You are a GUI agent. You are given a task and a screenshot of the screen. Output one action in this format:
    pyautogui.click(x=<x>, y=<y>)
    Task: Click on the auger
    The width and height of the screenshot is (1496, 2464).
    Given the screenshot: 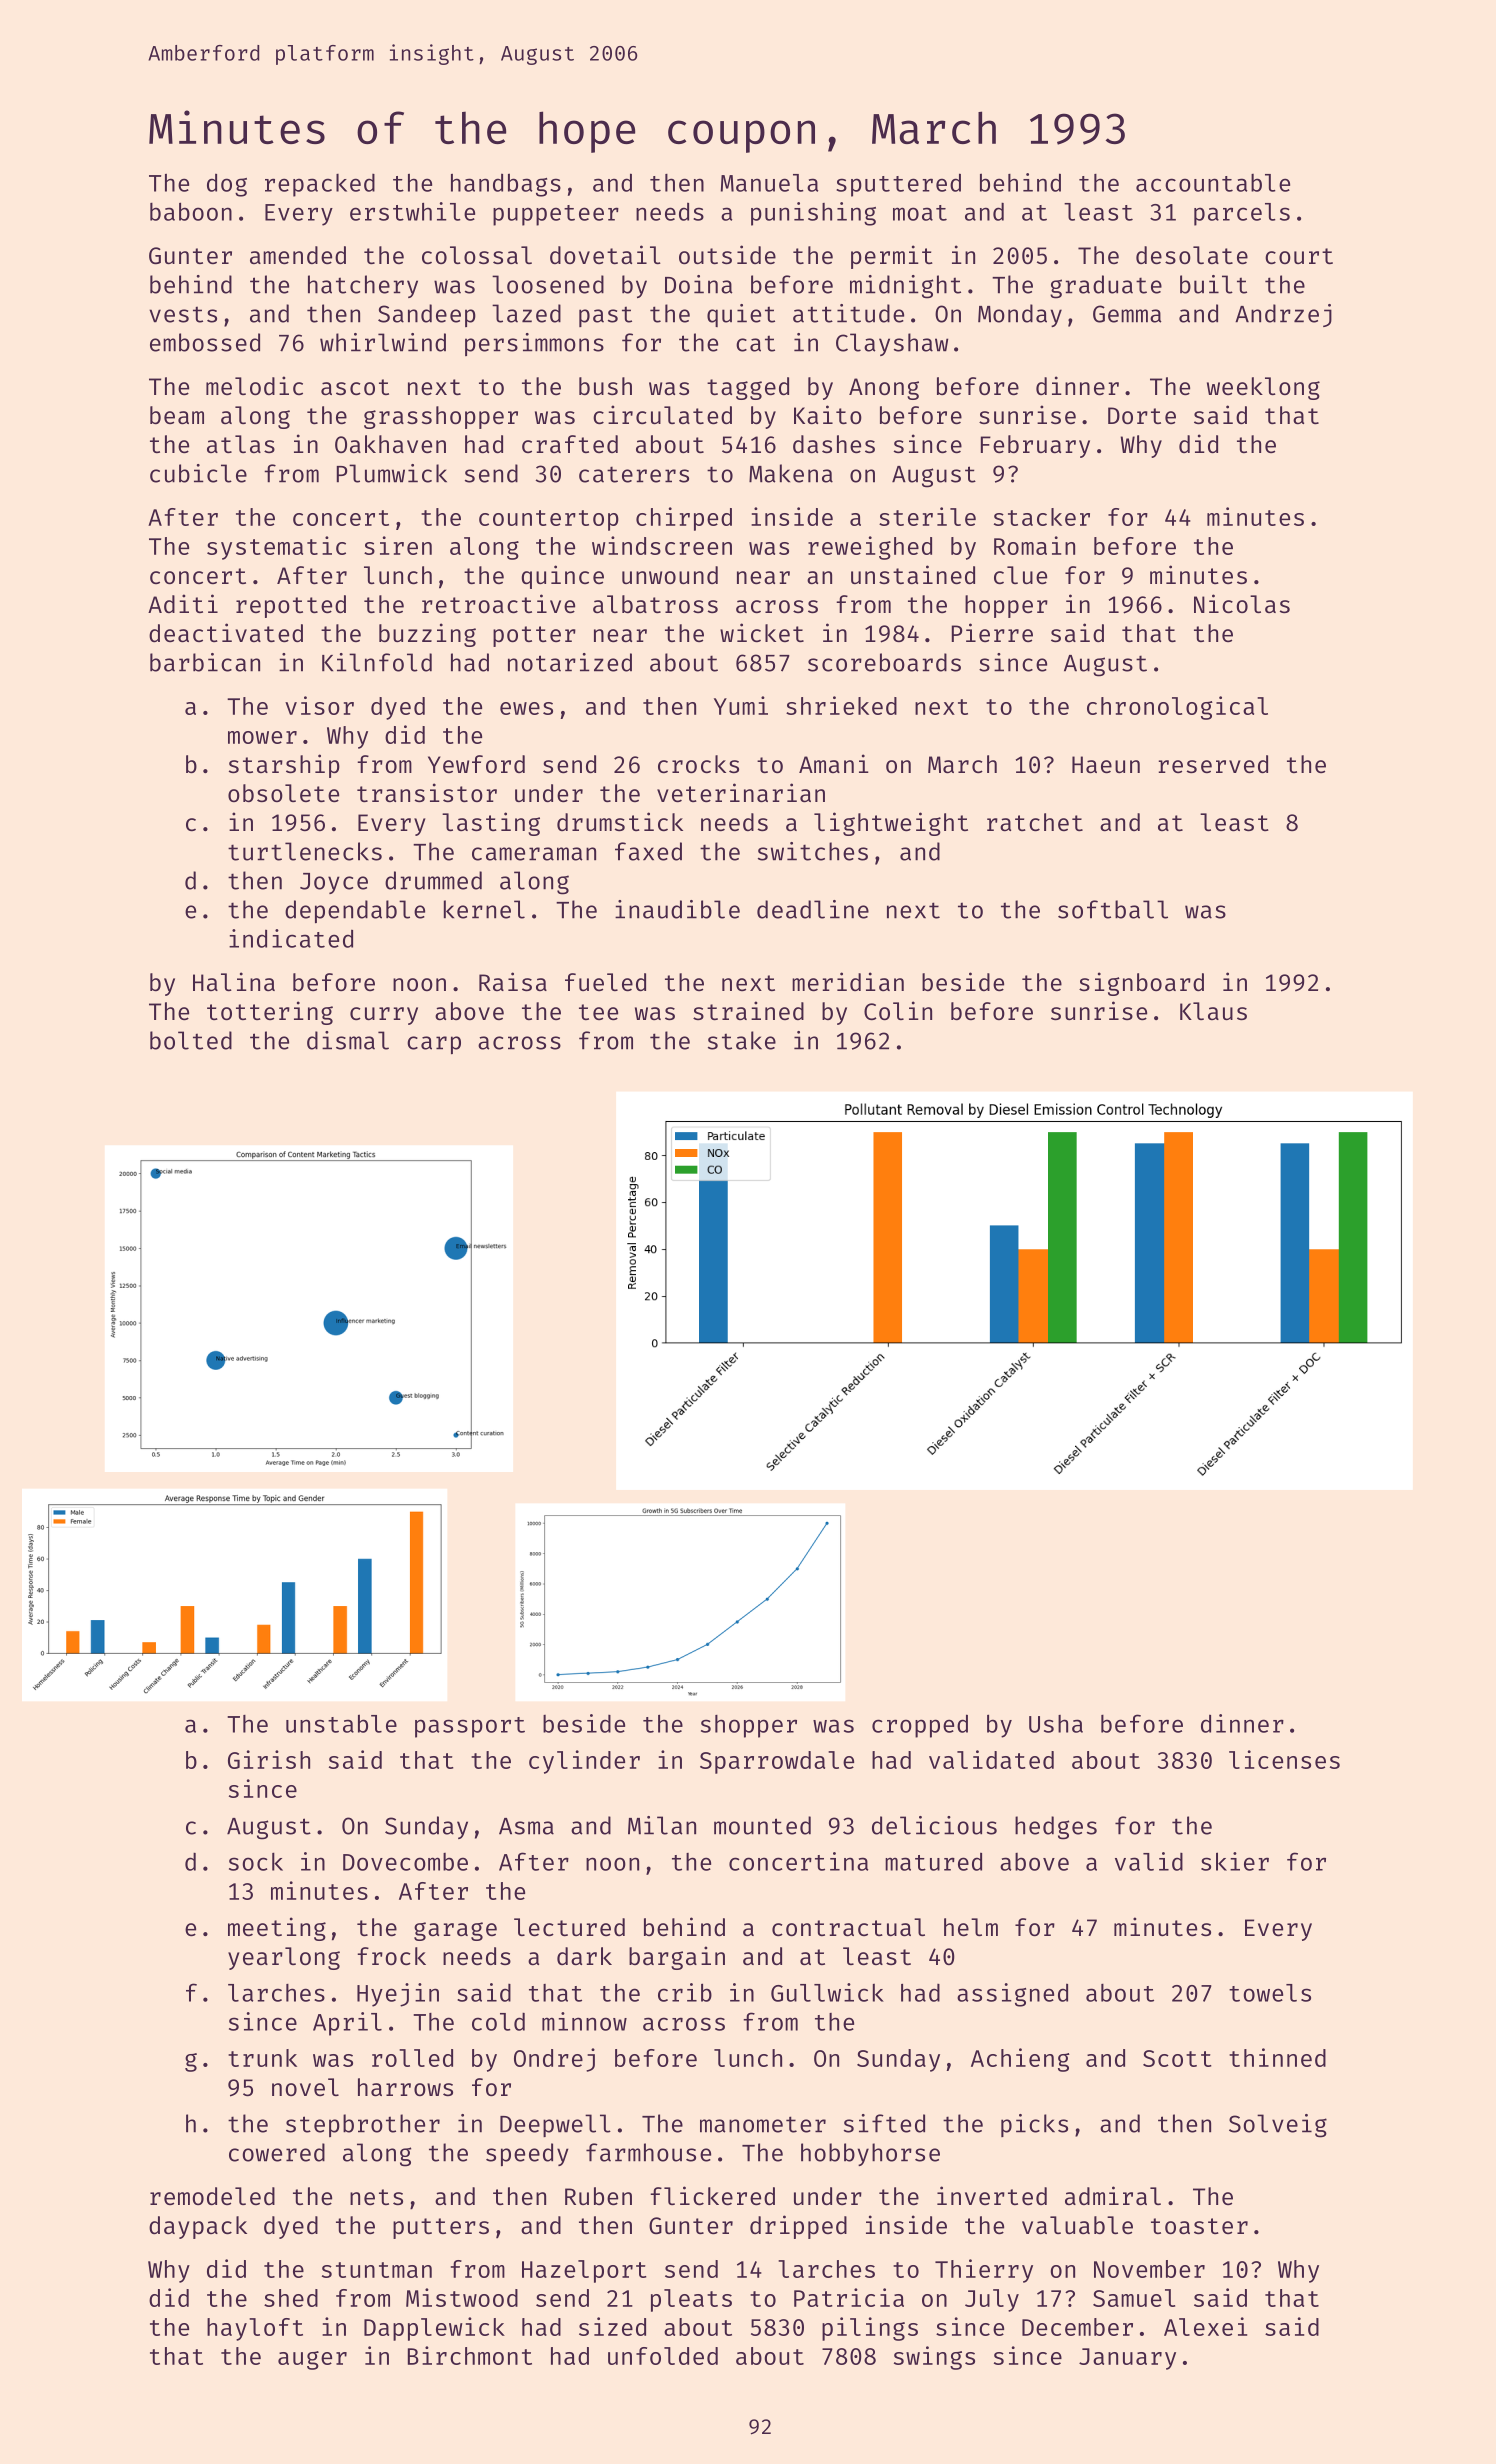 What is the action you would take?
    pyautogui.click(x=312, y=2360)
